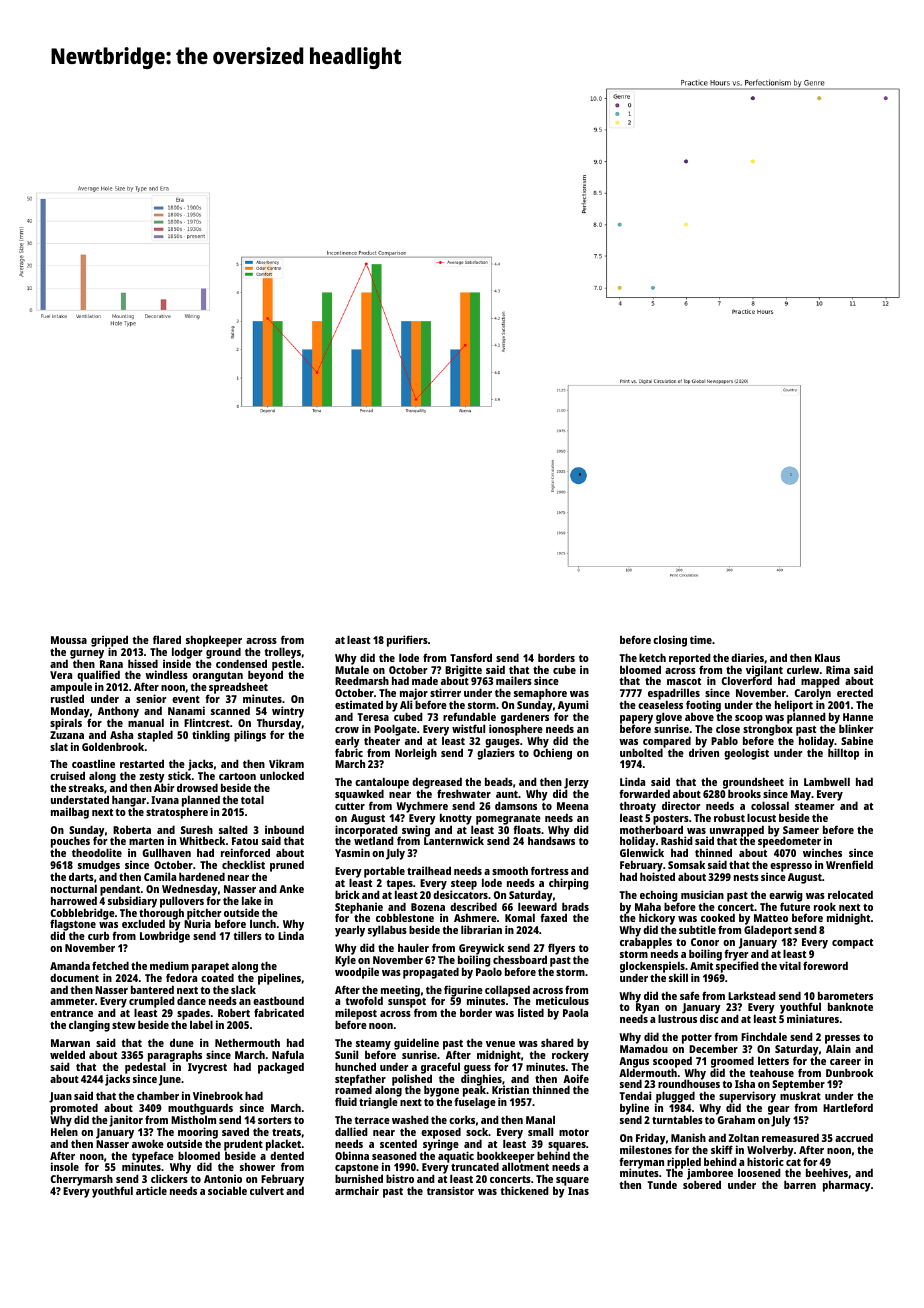 This screenshot has height=1308, width=924. I want to click on erected, so click(855, 692).
